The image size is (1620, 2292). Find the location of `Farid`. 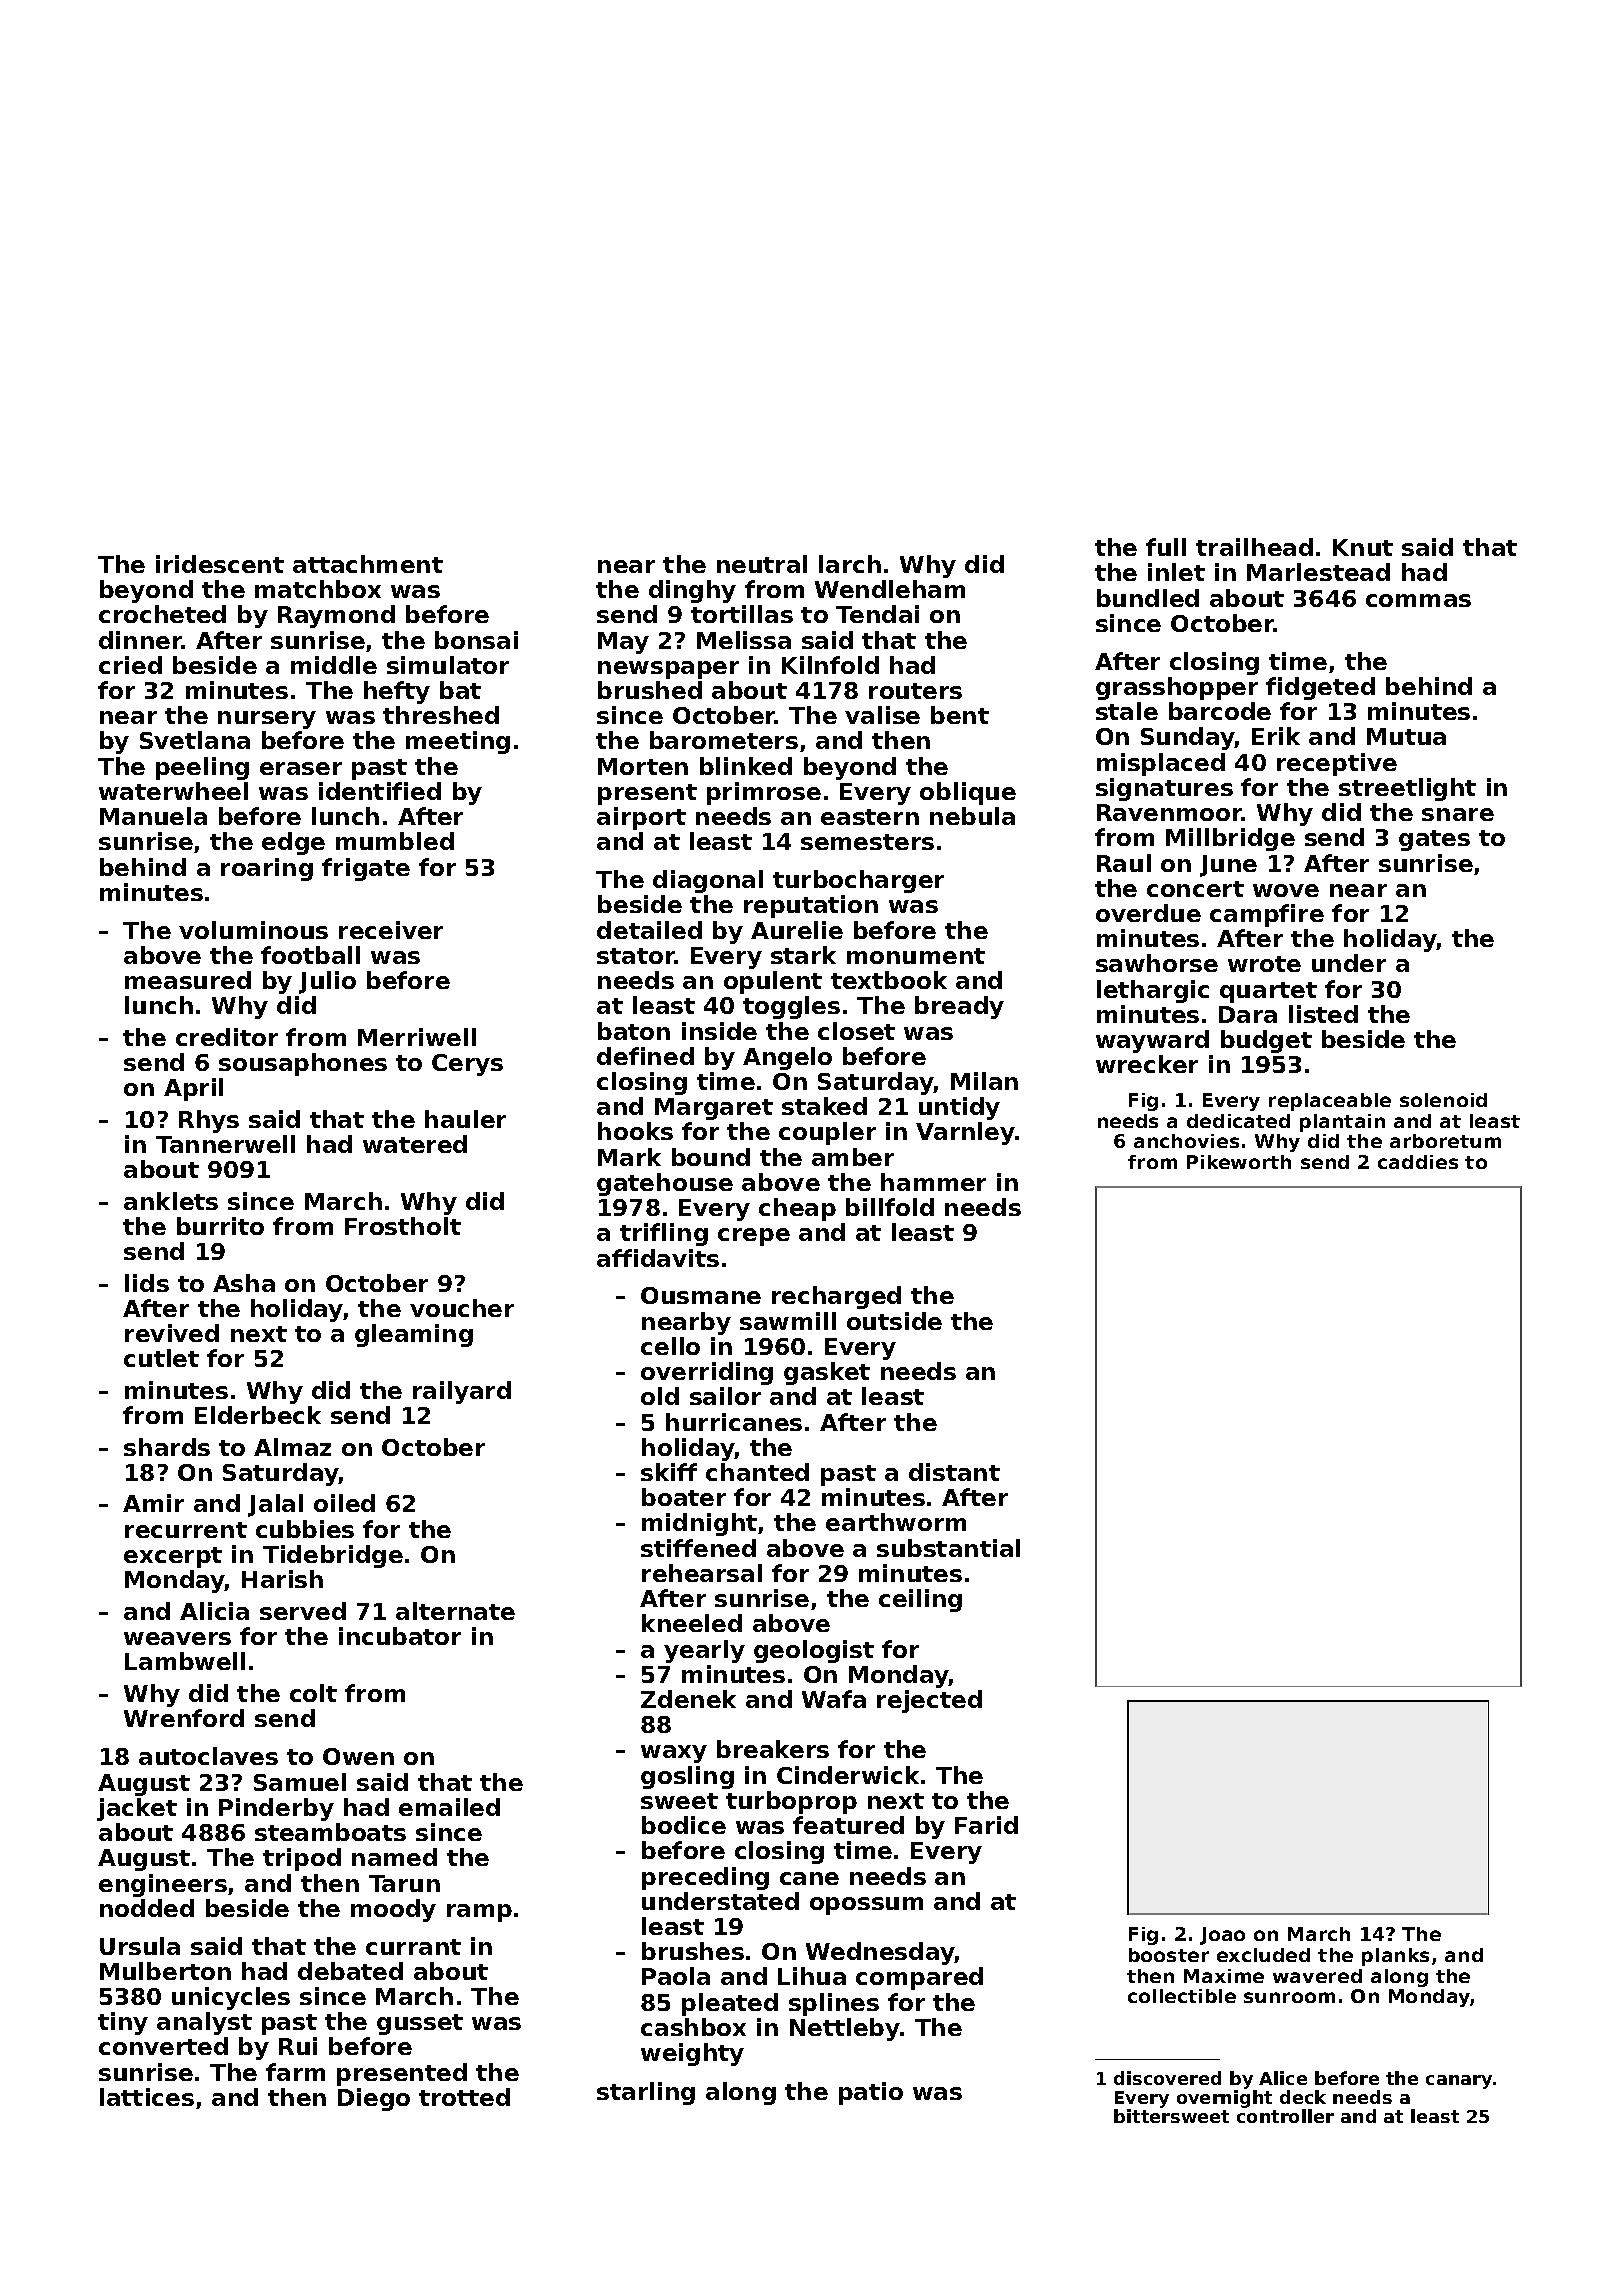

Farid is located at coordinates (986, 1825).
